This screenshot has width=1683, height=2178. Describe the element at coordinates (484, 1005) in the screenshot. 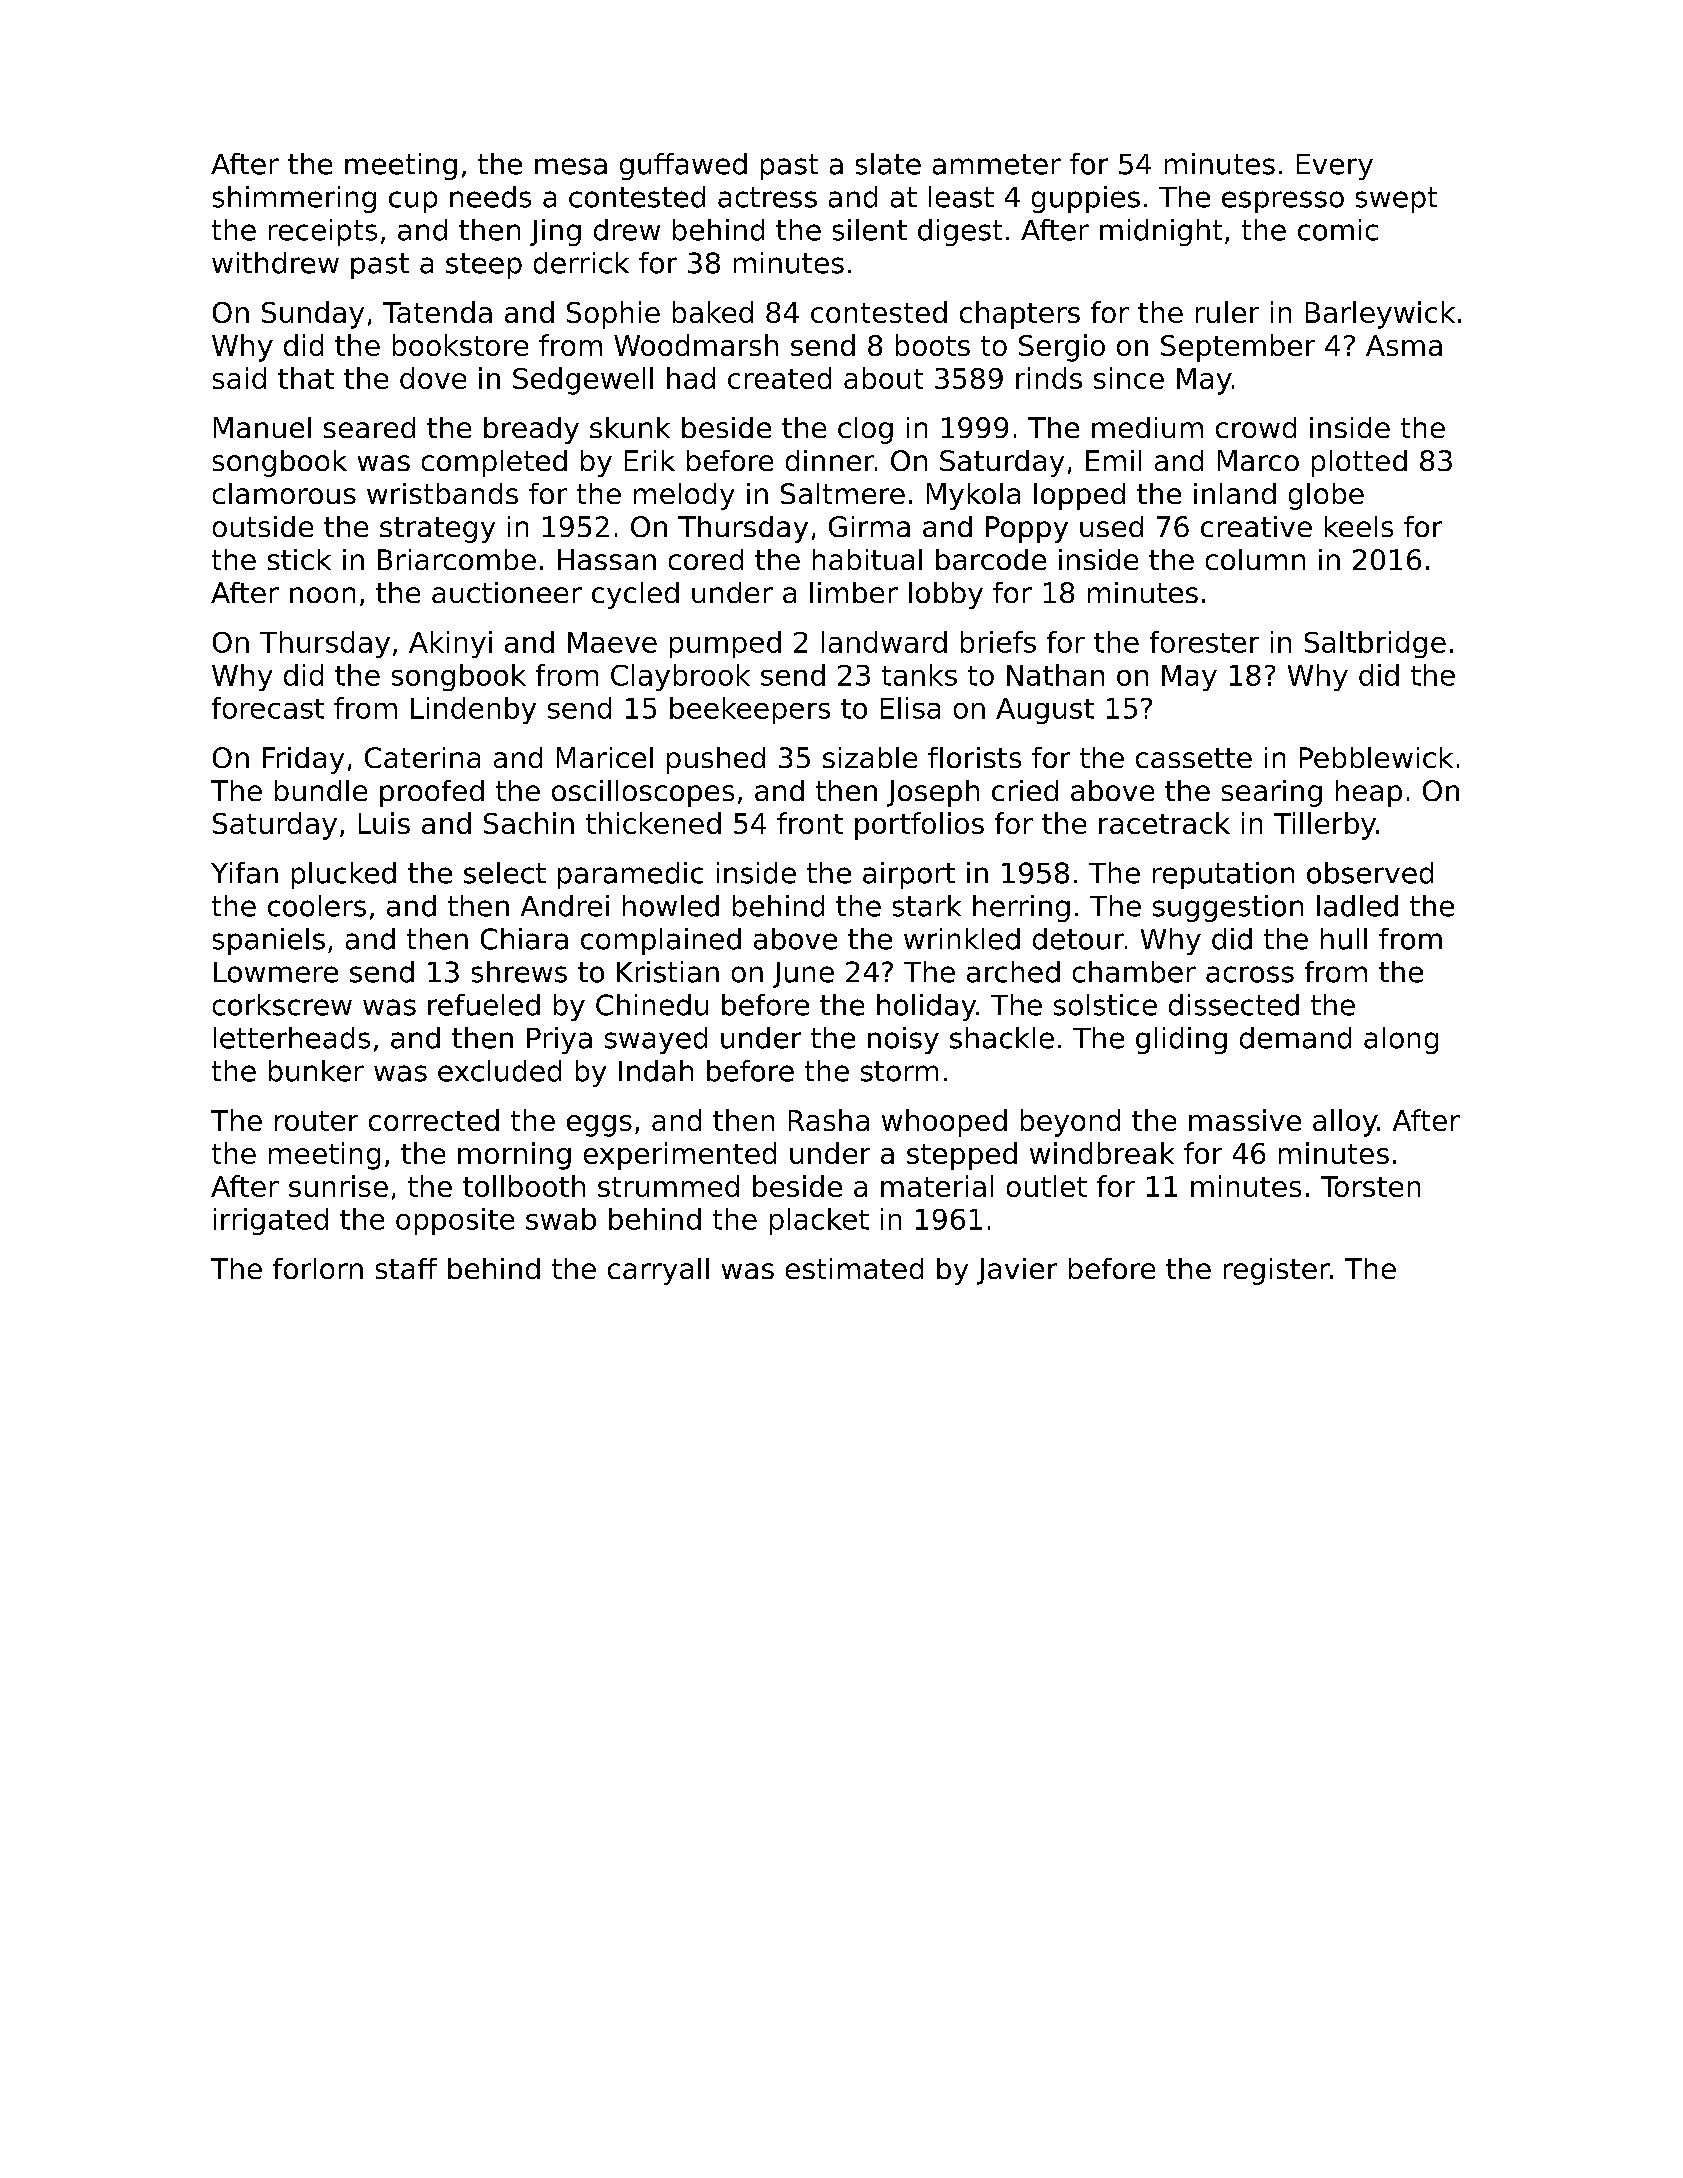

I see `refueled` at that location.
